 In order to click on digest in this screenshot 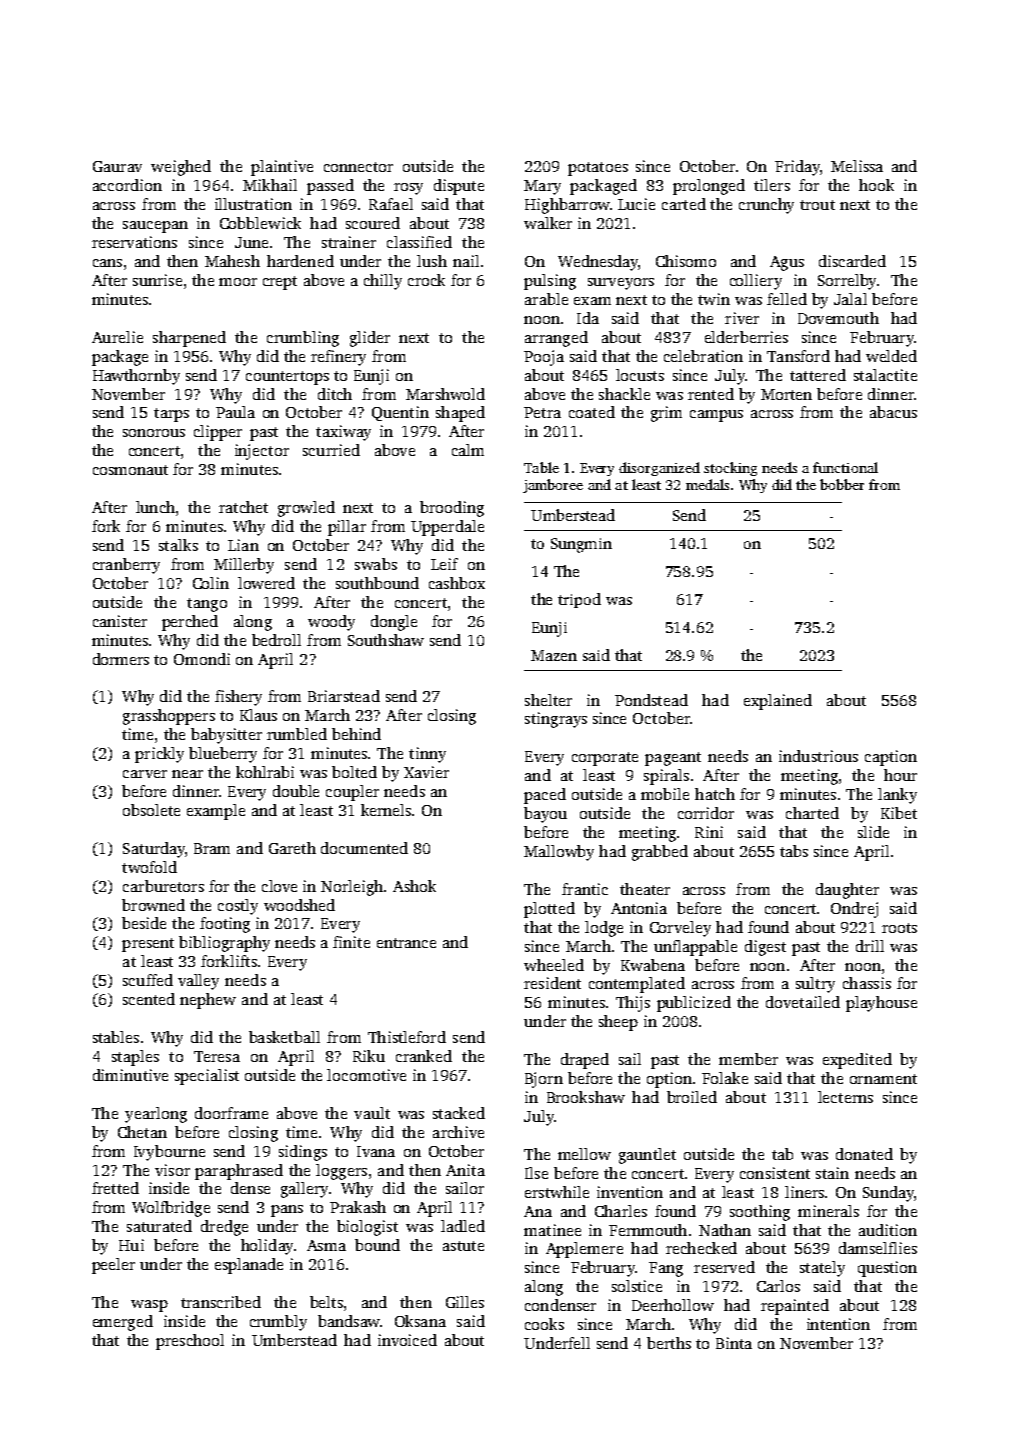, I will do `click(765, 948)`.
